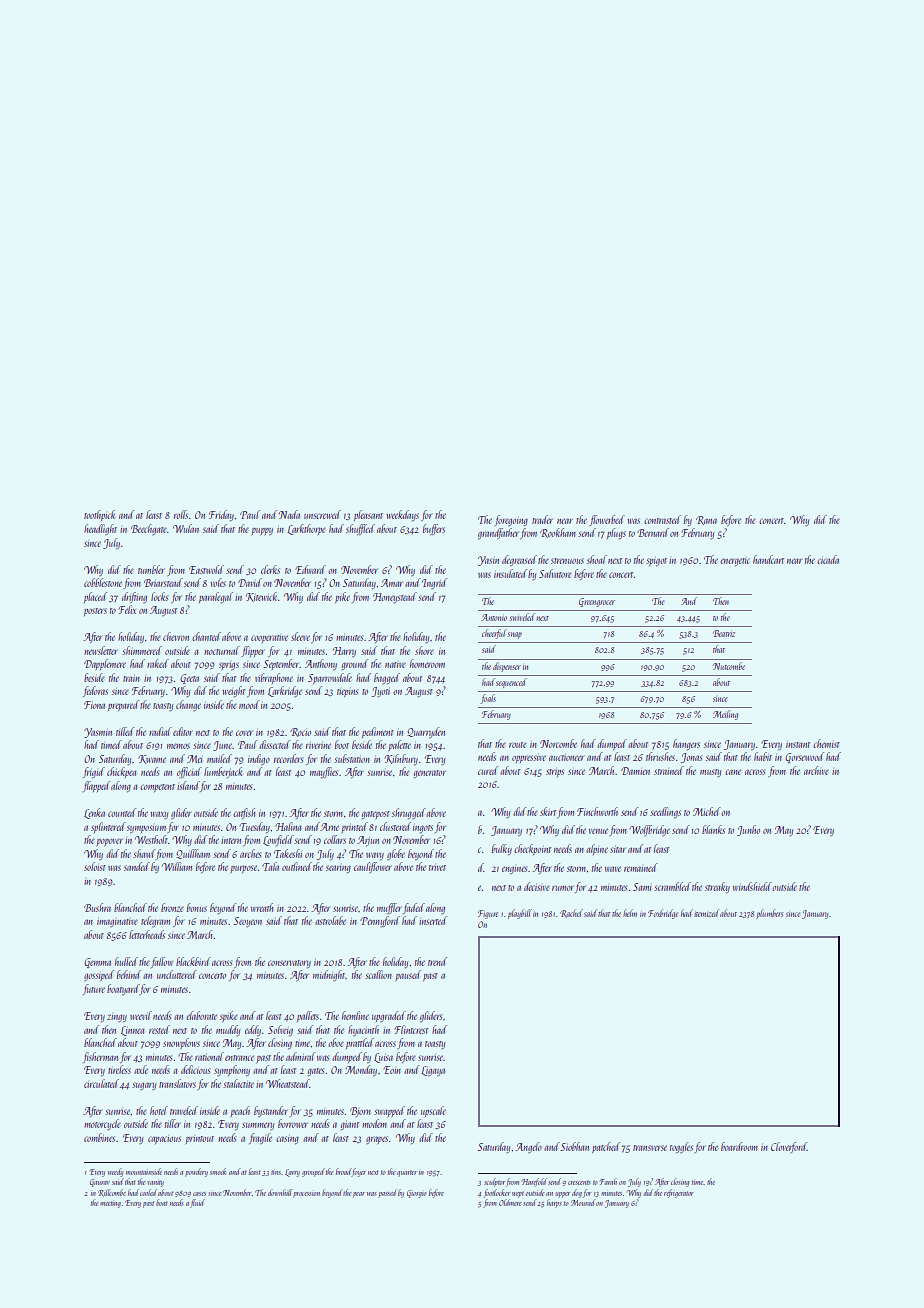 Image resolution: width=924 pixels, height=1308 pixels. I want to click on meeting, so click(110, 1204).
